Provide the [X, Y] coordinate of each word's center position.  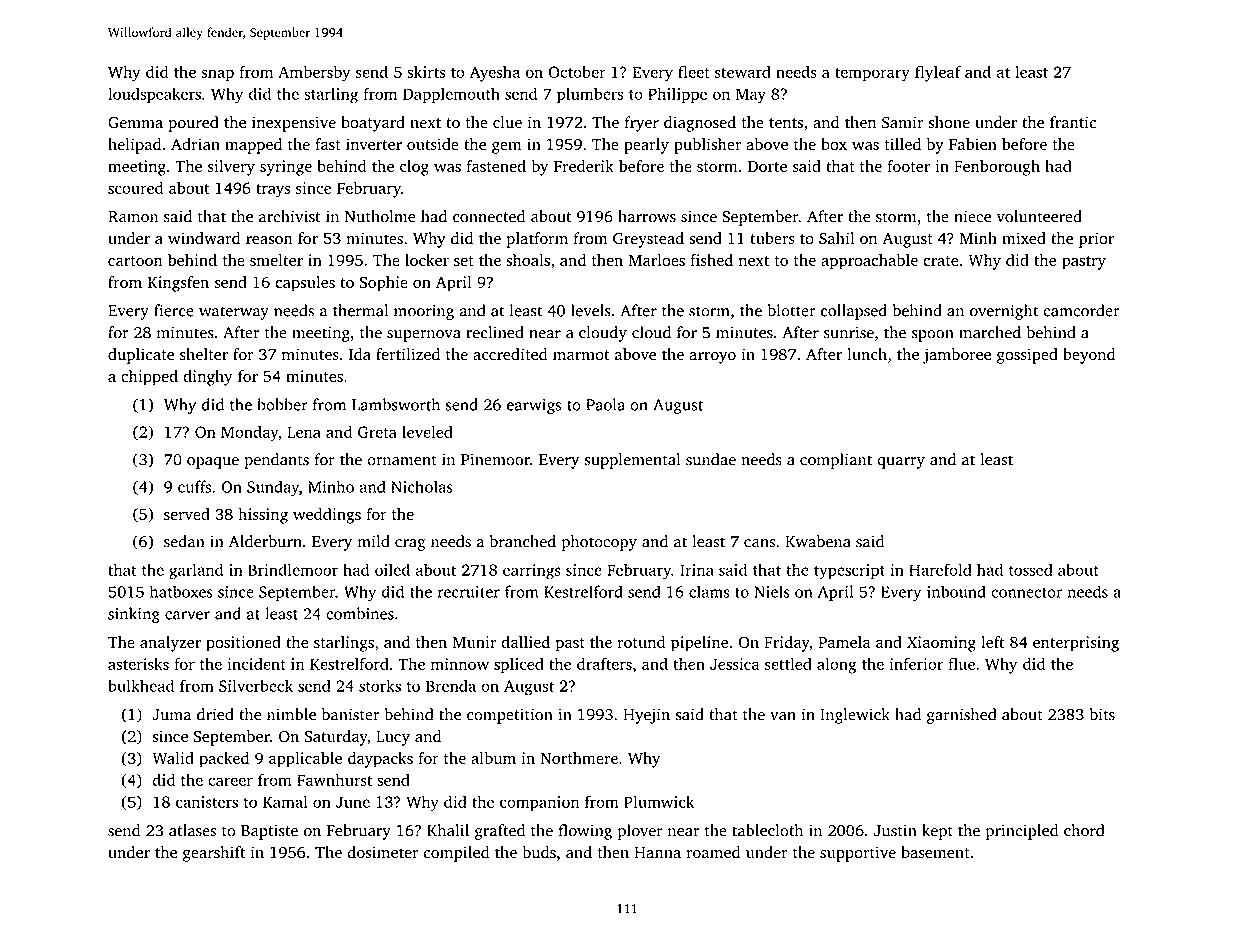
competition [510, 716]
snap [217, 75]
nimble [291, 714]
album [493, 758]
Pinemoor [495, 459]
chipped [149, 378]
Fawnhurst [334, 779]
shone [949, 122]
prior [1096, 240]
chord [1084, 830]
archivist [290, 216]
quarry [901, 463]
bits [1102, 714]
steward [743, 72]
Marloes [657, 260]
